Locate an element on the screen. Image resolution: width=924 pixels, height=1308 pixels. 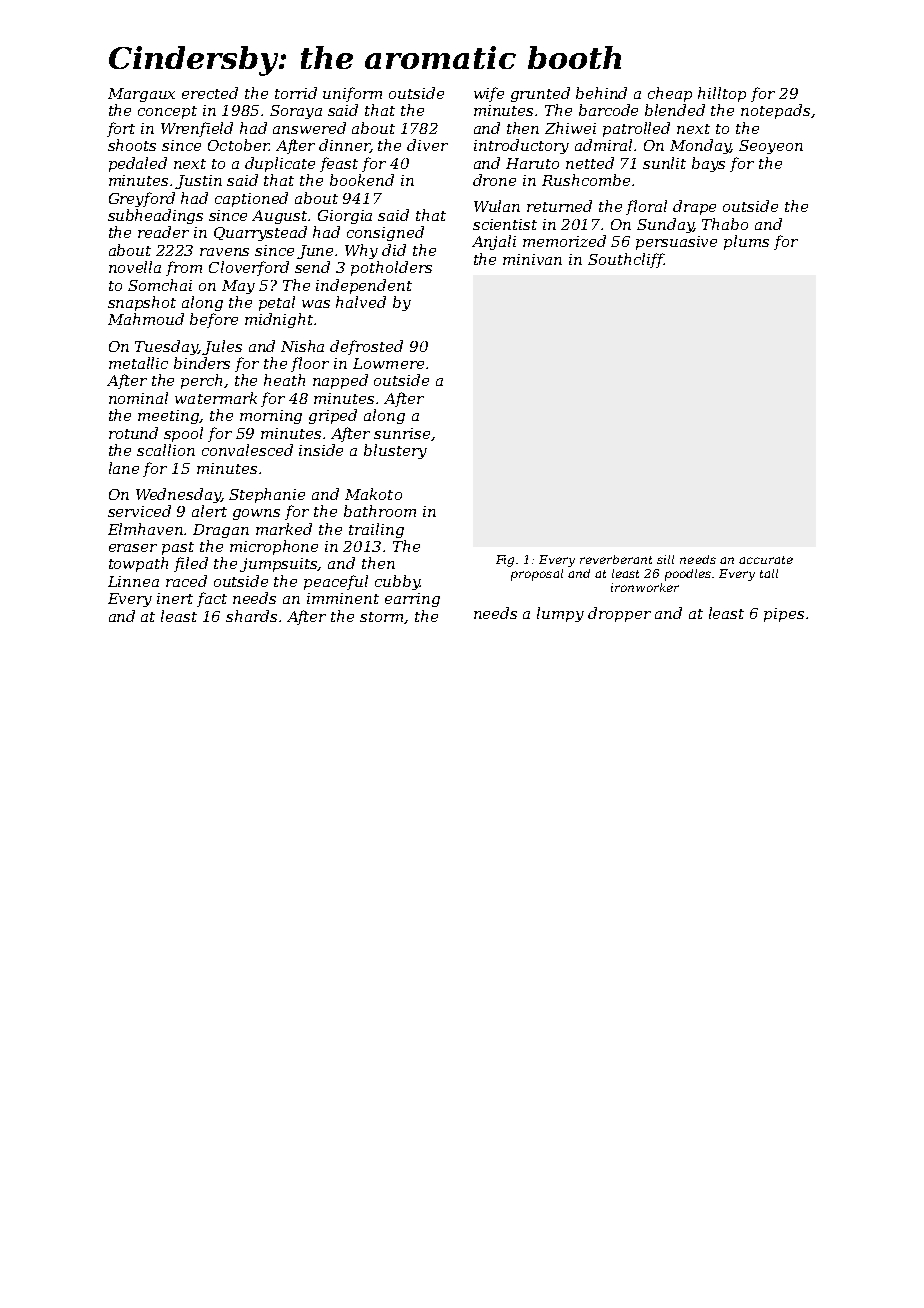
minivan is located at coordinates (532, 259).
